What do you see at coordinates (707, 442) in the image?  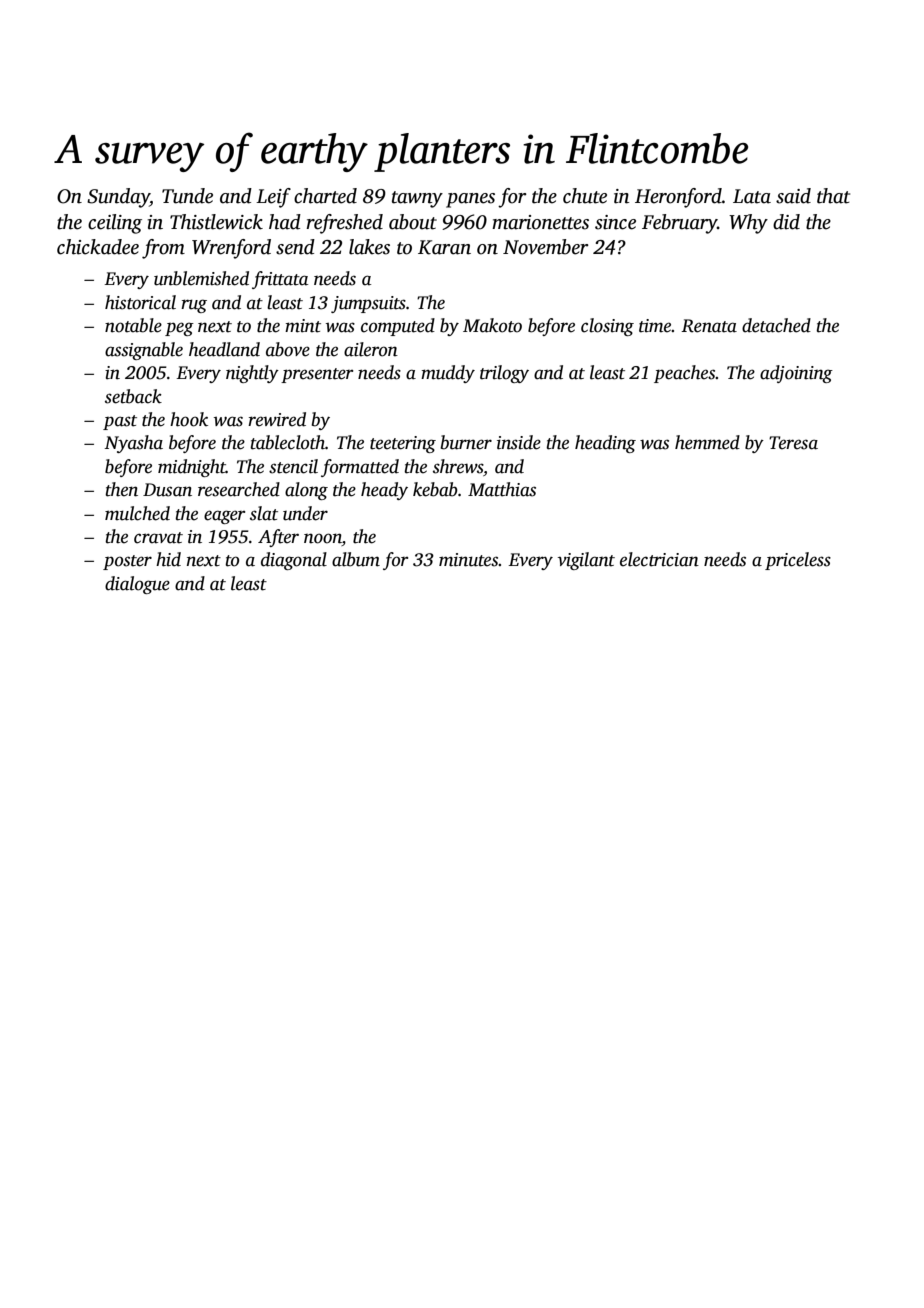 I see `hemmed` at bounding box center [707, 442].
